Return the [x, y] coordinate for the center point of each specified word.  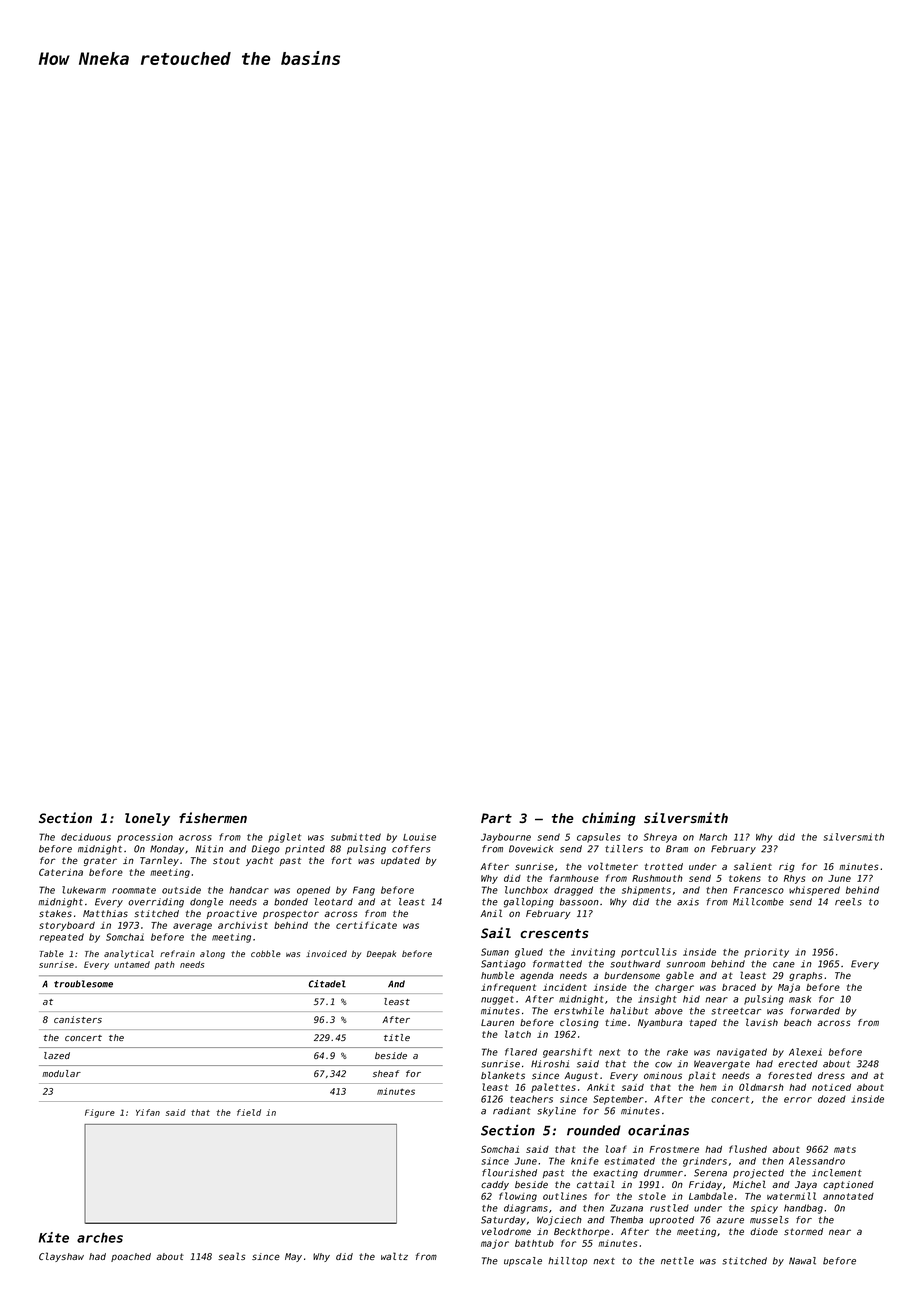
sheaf [386, 1073]
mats [845, 1149]
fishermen [213, 817]
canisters [78, 1019]
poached [131, 1257]
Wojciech [559, 1221]
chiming [609, 819]
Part [496, 818]
